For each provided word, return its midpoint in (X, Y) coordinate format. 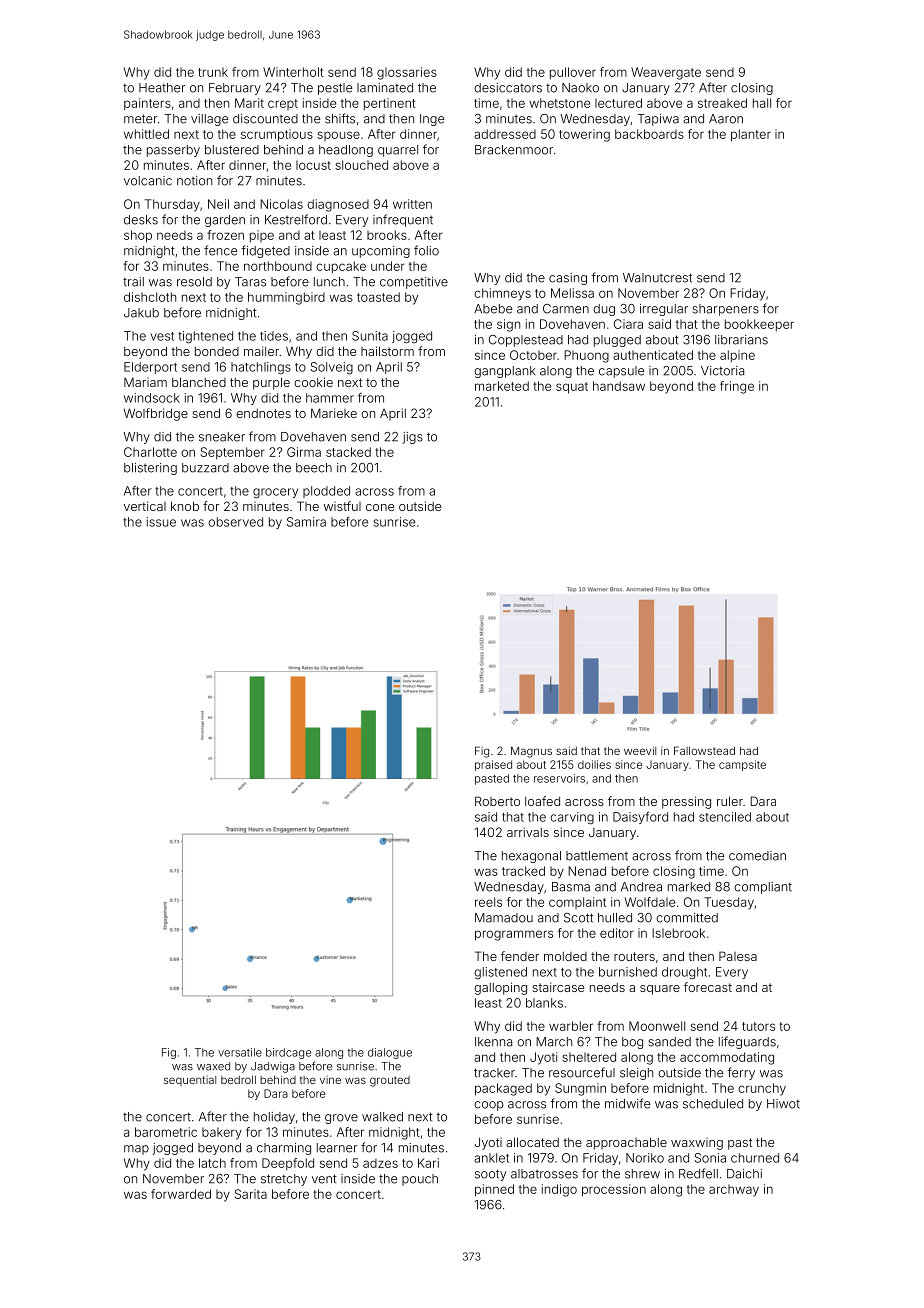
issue (161, 522)
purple (271, 383)
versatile (240, 1052)
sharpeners (726, 310)
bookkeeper (759, 325)
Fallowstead (704, 750)
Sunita (370, 336)
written (412, 204)
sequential (190, 1081)
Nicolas (281, 204)
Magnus (531, 752)
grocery (275, 493)
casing (568, 279)
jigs (412, 438)
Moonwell (657, 1026)
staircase (558, 987)
